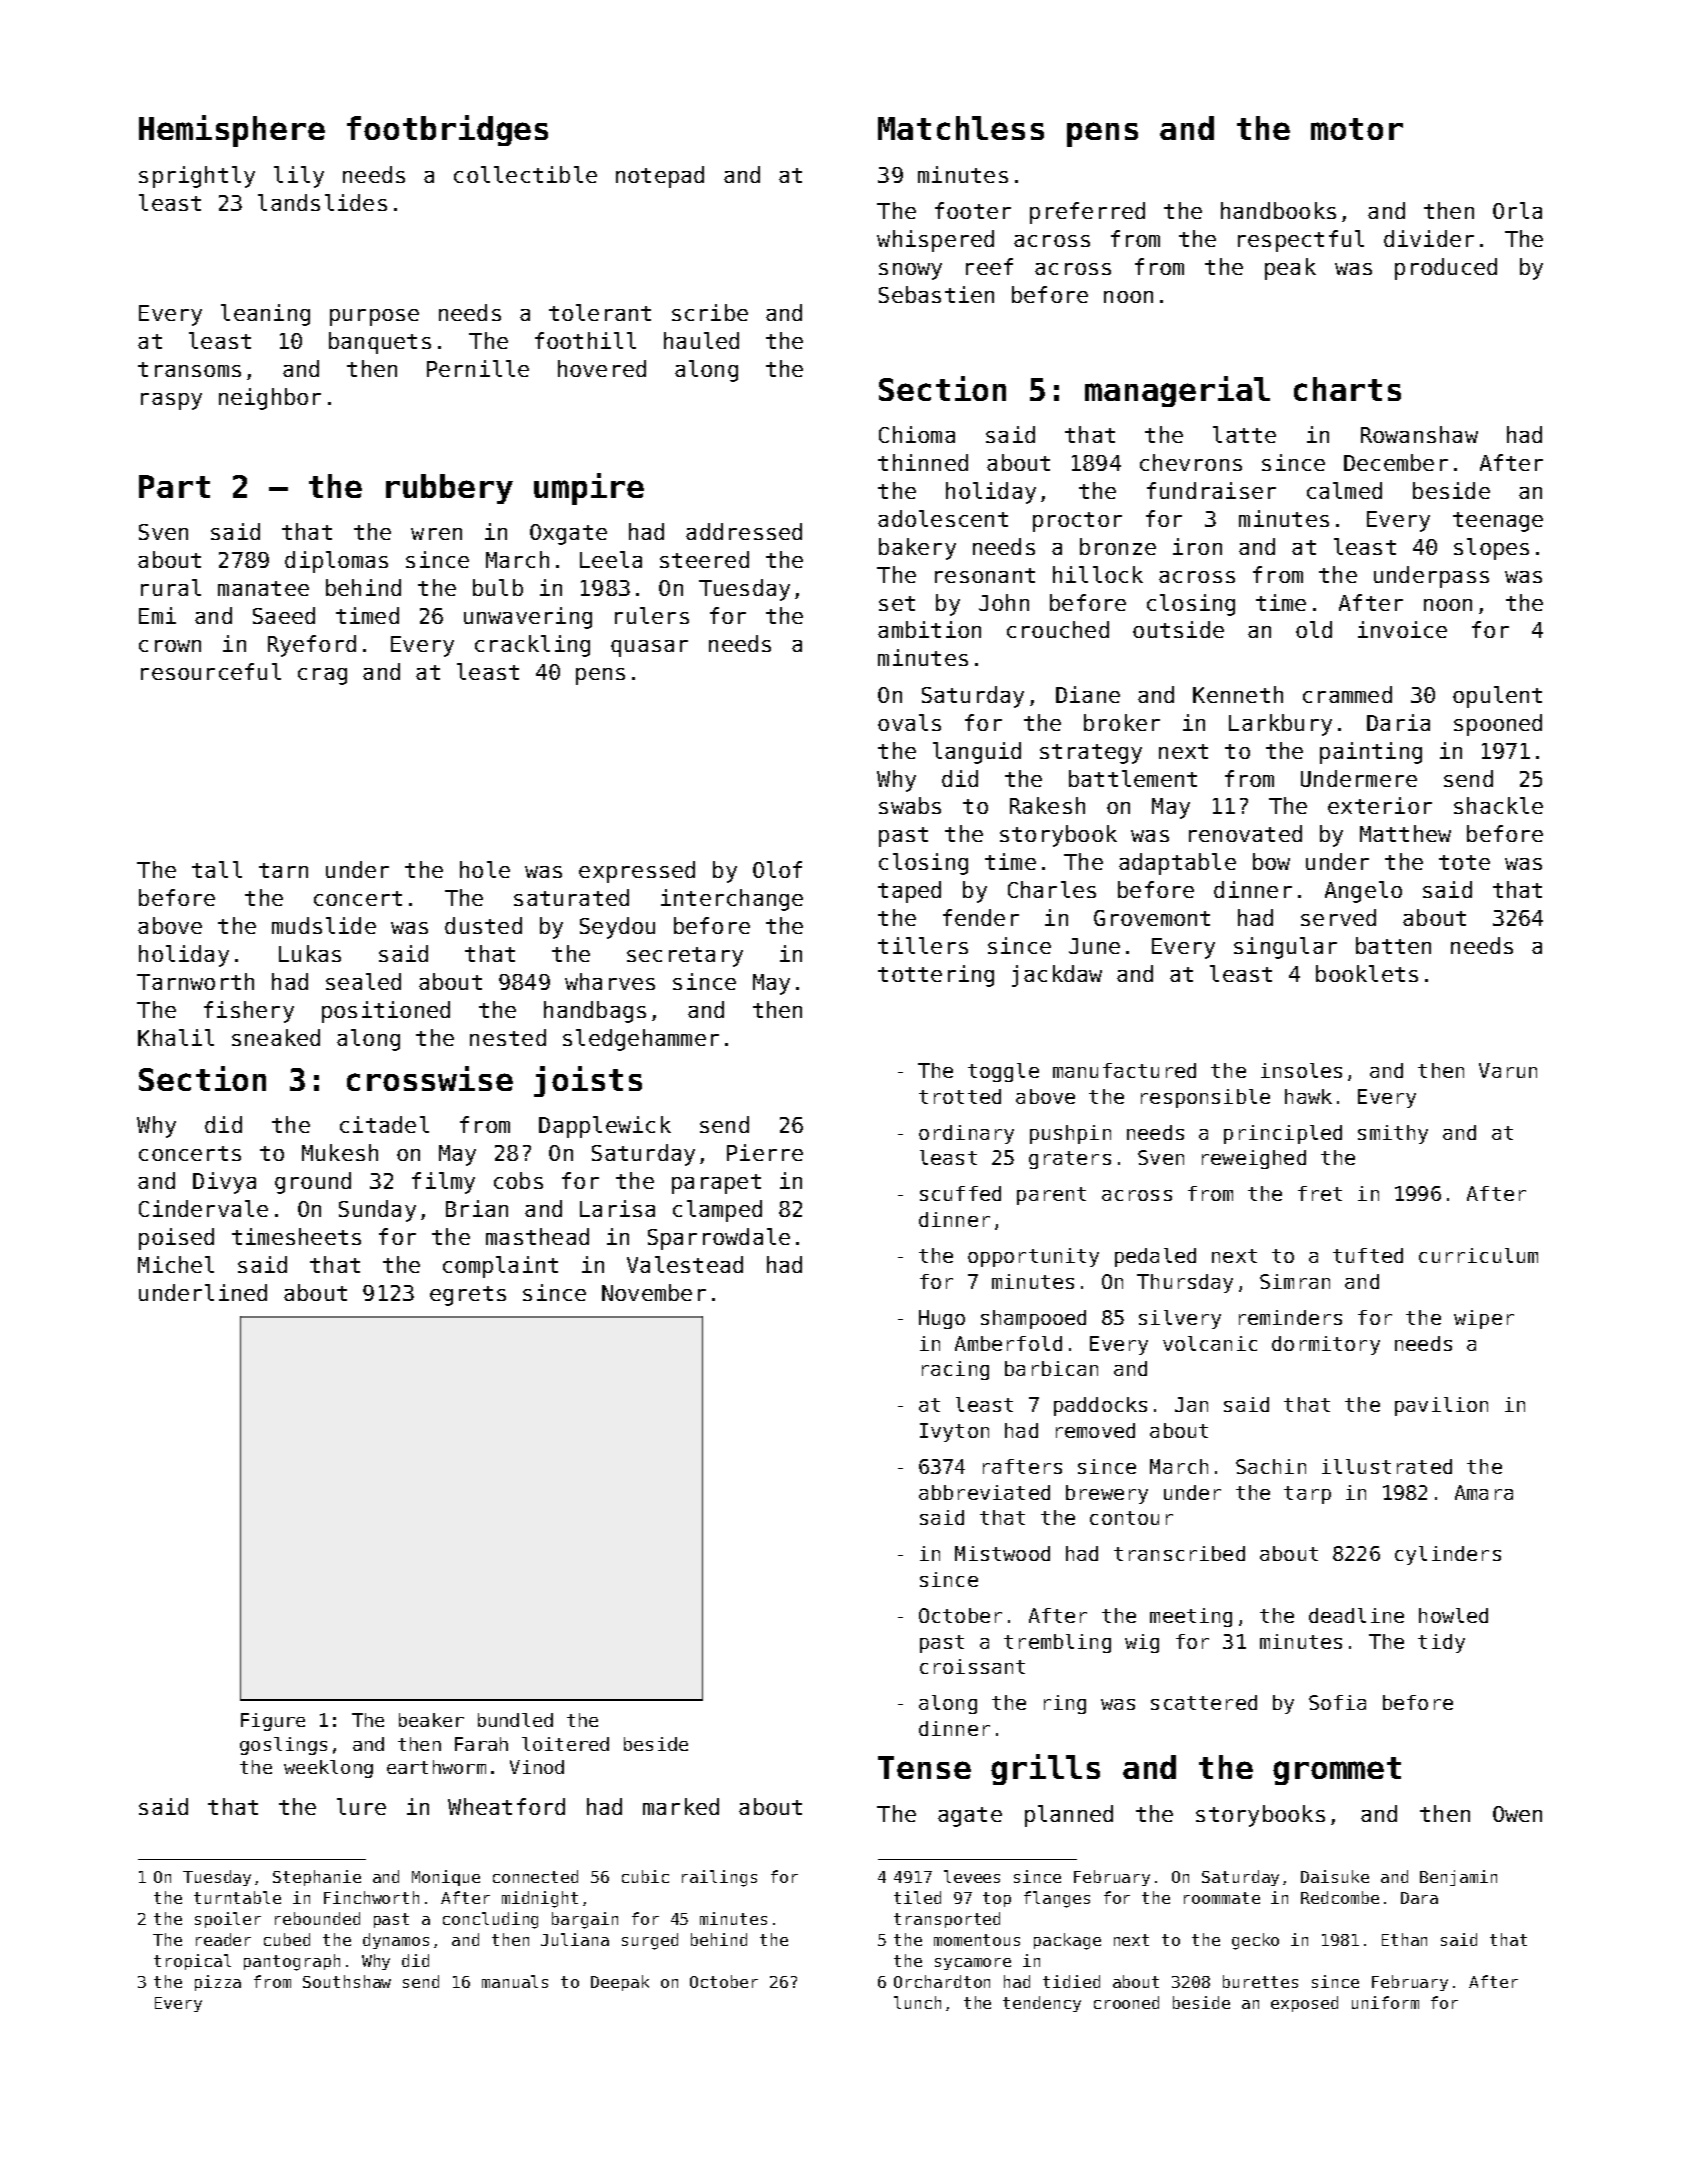  What do you see at coordinates (600, 312) in the screenshot?
I see `tolerant` at bounding box center [600, 312].
